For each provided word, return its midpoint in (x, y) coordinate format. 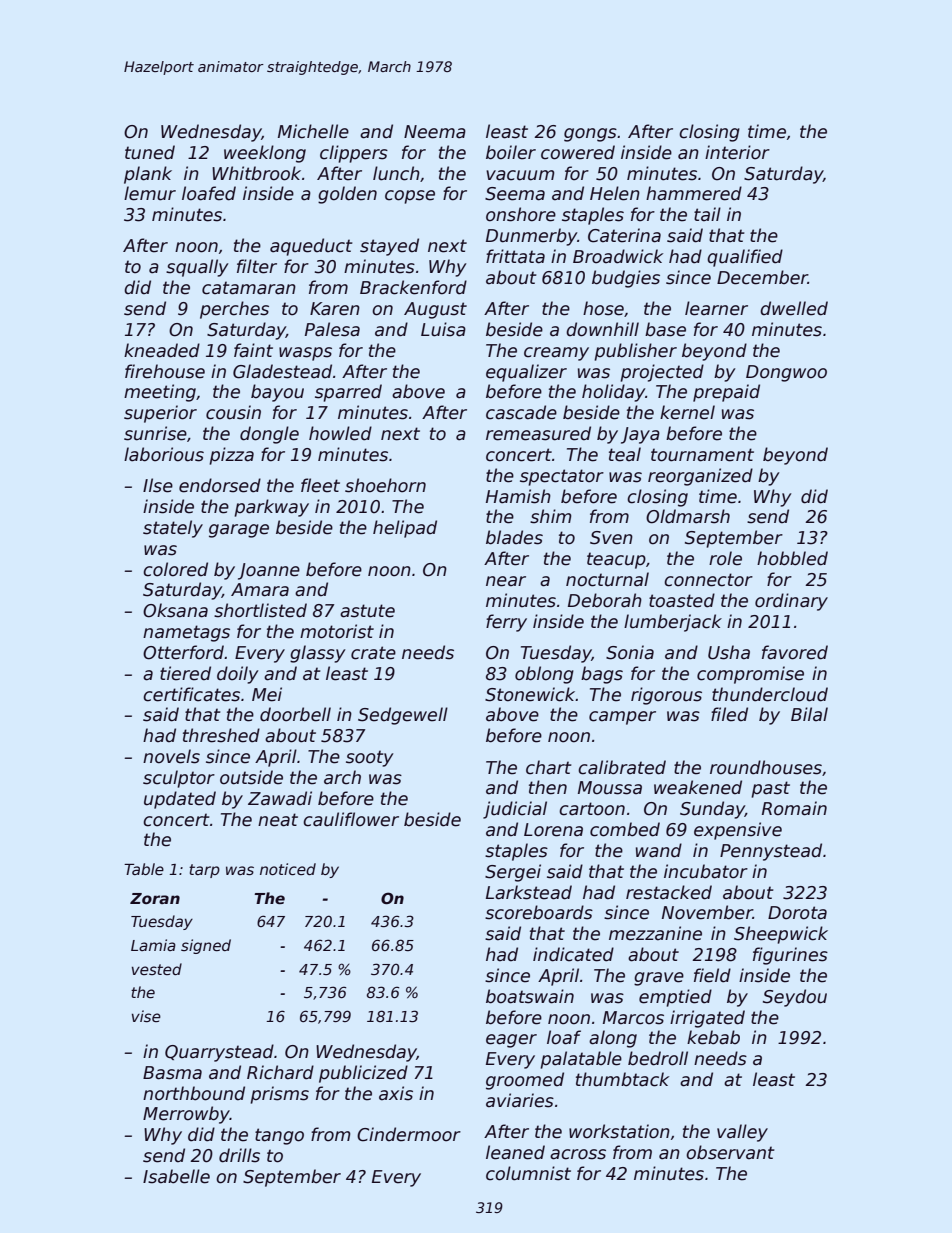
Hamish (518, 496)
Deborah (605, 600)
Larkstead (529, 892)
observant (730, 1152)
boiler (511, 152)
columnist (528, 1173)
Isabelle (176, 1176)
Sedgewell (403, 716)
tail (707, 214)
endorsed (220, 485)
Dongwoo (786, 373)
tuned (150, 152)
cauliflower (351, 819)
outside (251, 777)
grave (659, 979)
